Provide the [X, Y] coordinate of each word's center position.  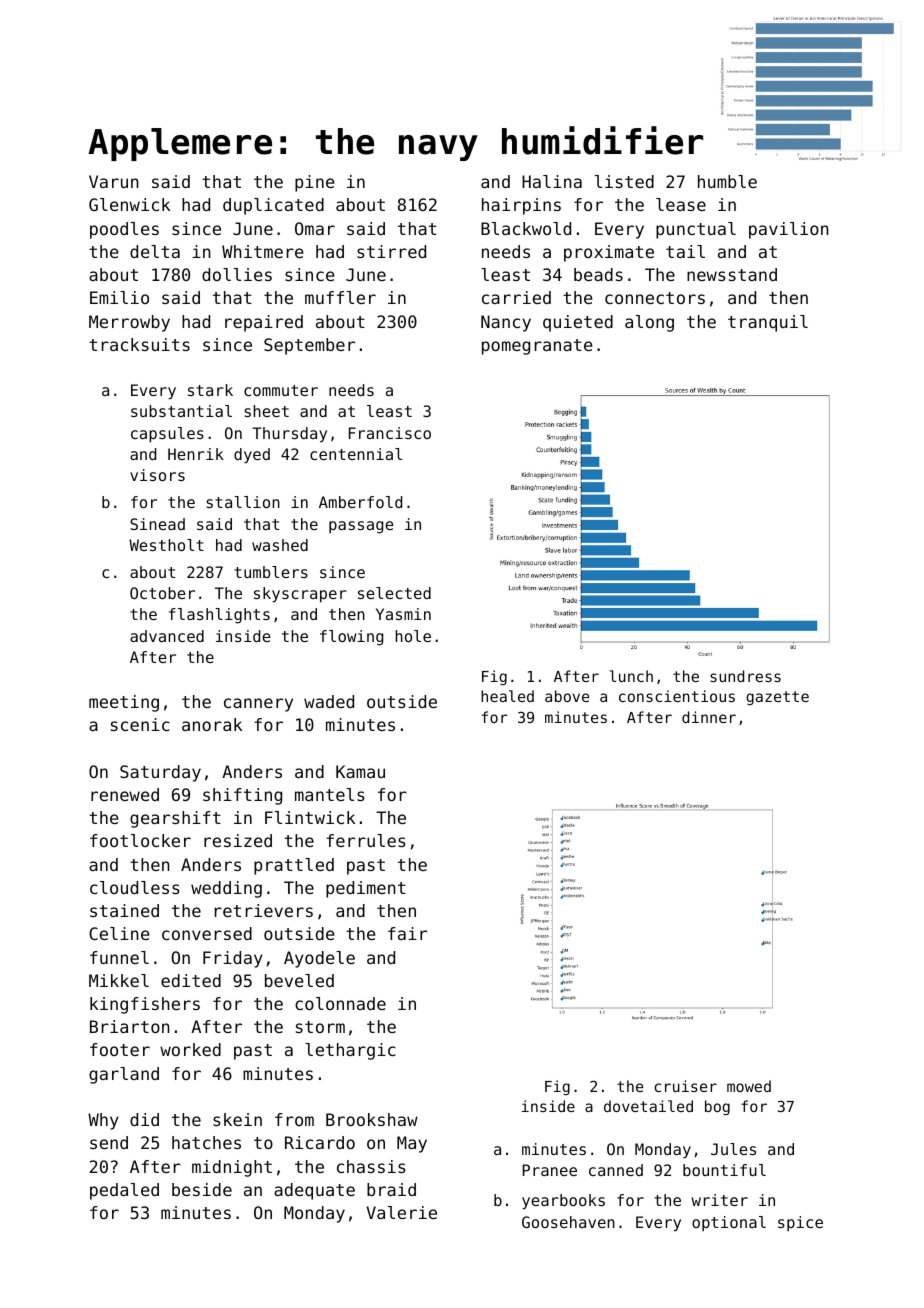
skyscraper [300, 595]
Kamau [360, 771]
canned [616, 1170]
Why [103, 1121]
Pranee [550, 1170]
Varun [114, 181]
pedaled [124, 1191]
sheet [266, 411]
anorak [212, 724]
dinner [709, 717]
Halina [552, 181]
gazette [777, 698]
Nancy [506, 323]
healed [507, 696]
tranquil [768, 323]
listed [624, 181]
